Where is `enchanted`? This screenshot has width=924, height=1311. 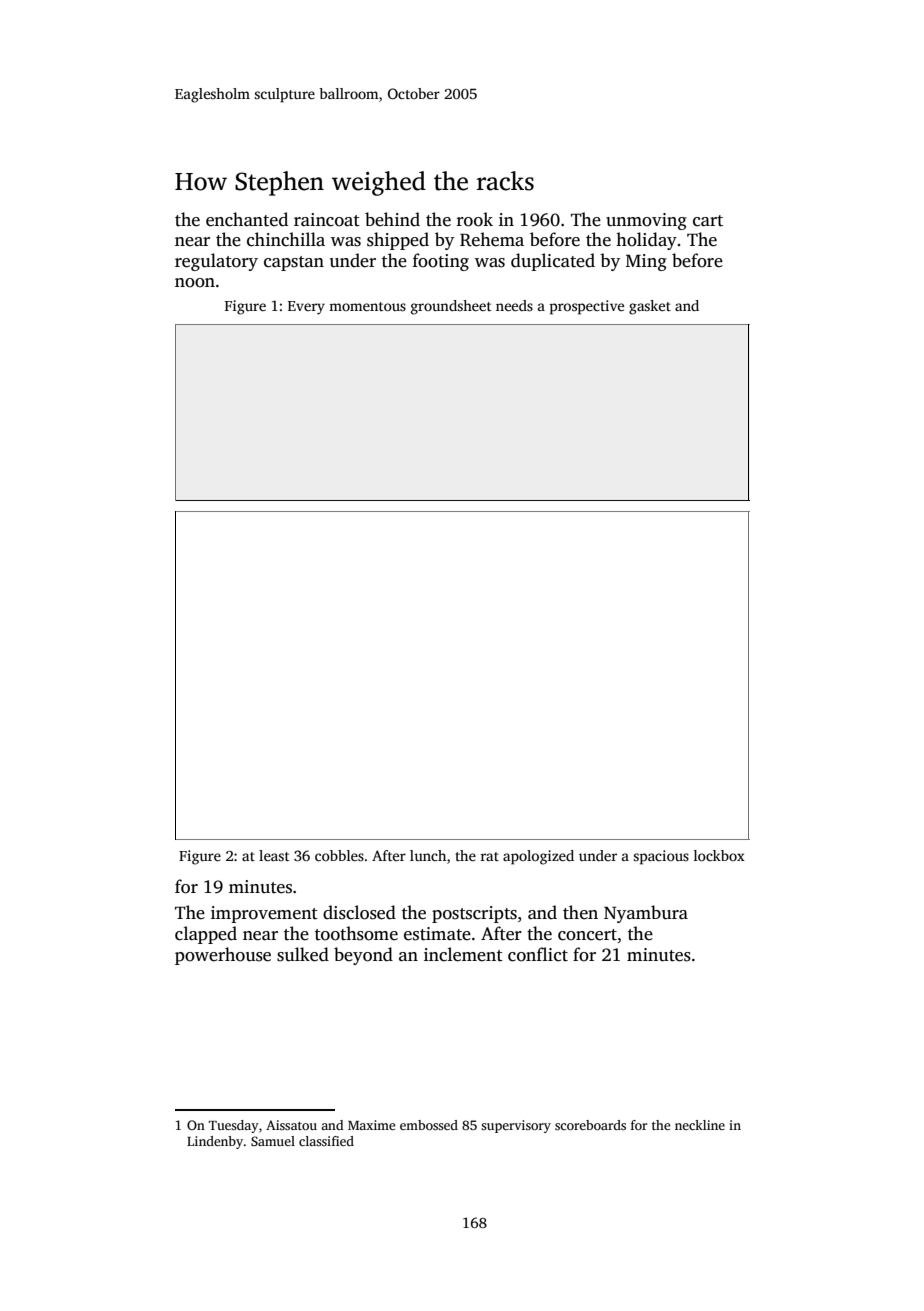
enchanted is located at coordinates (247, 219).
